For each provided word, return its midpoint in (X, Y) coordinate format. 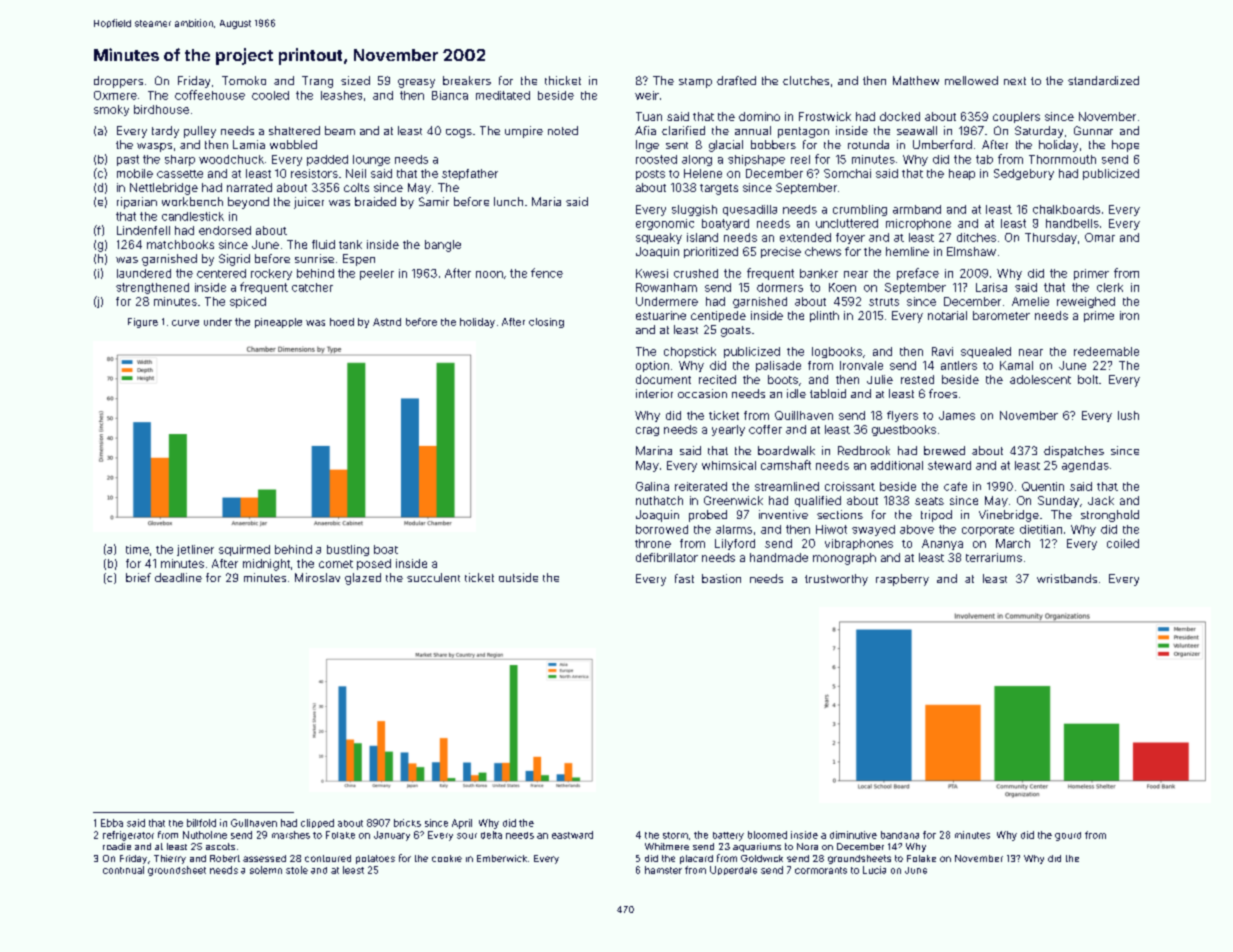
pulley (200, 132)
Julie (880, 379)
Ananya (942, 544)
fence (547, 273)
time (137, 549)
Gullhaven (254, 823)
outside (518, 577)
